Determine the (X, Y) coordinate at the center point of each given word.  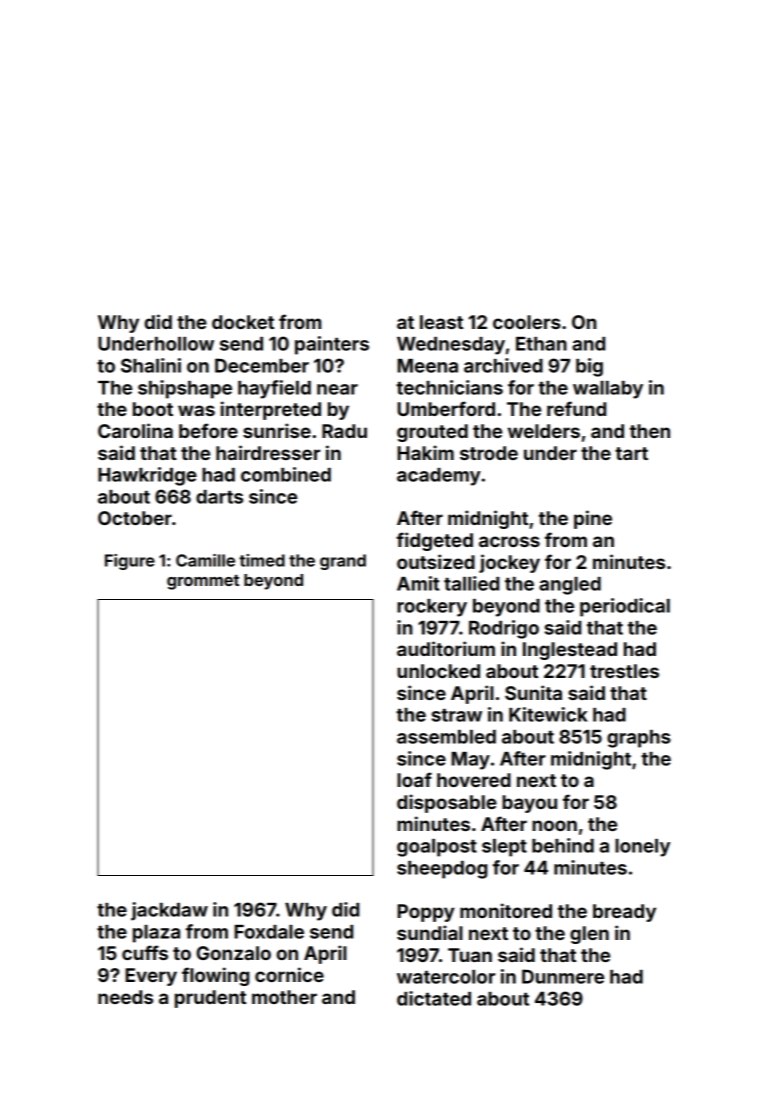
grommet (203, 582)
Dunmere (563, 976)
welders (544, 431)
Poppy (426, 913)
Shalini (151, 365)
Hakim (425, 452)
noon (554, 825)
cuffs (145, 952)
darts (219, 497)
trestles (624, 671)
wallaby (608, 390)
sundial (430, 932)
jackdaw (169, 911)
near (337, 389)
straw (457, 715)
